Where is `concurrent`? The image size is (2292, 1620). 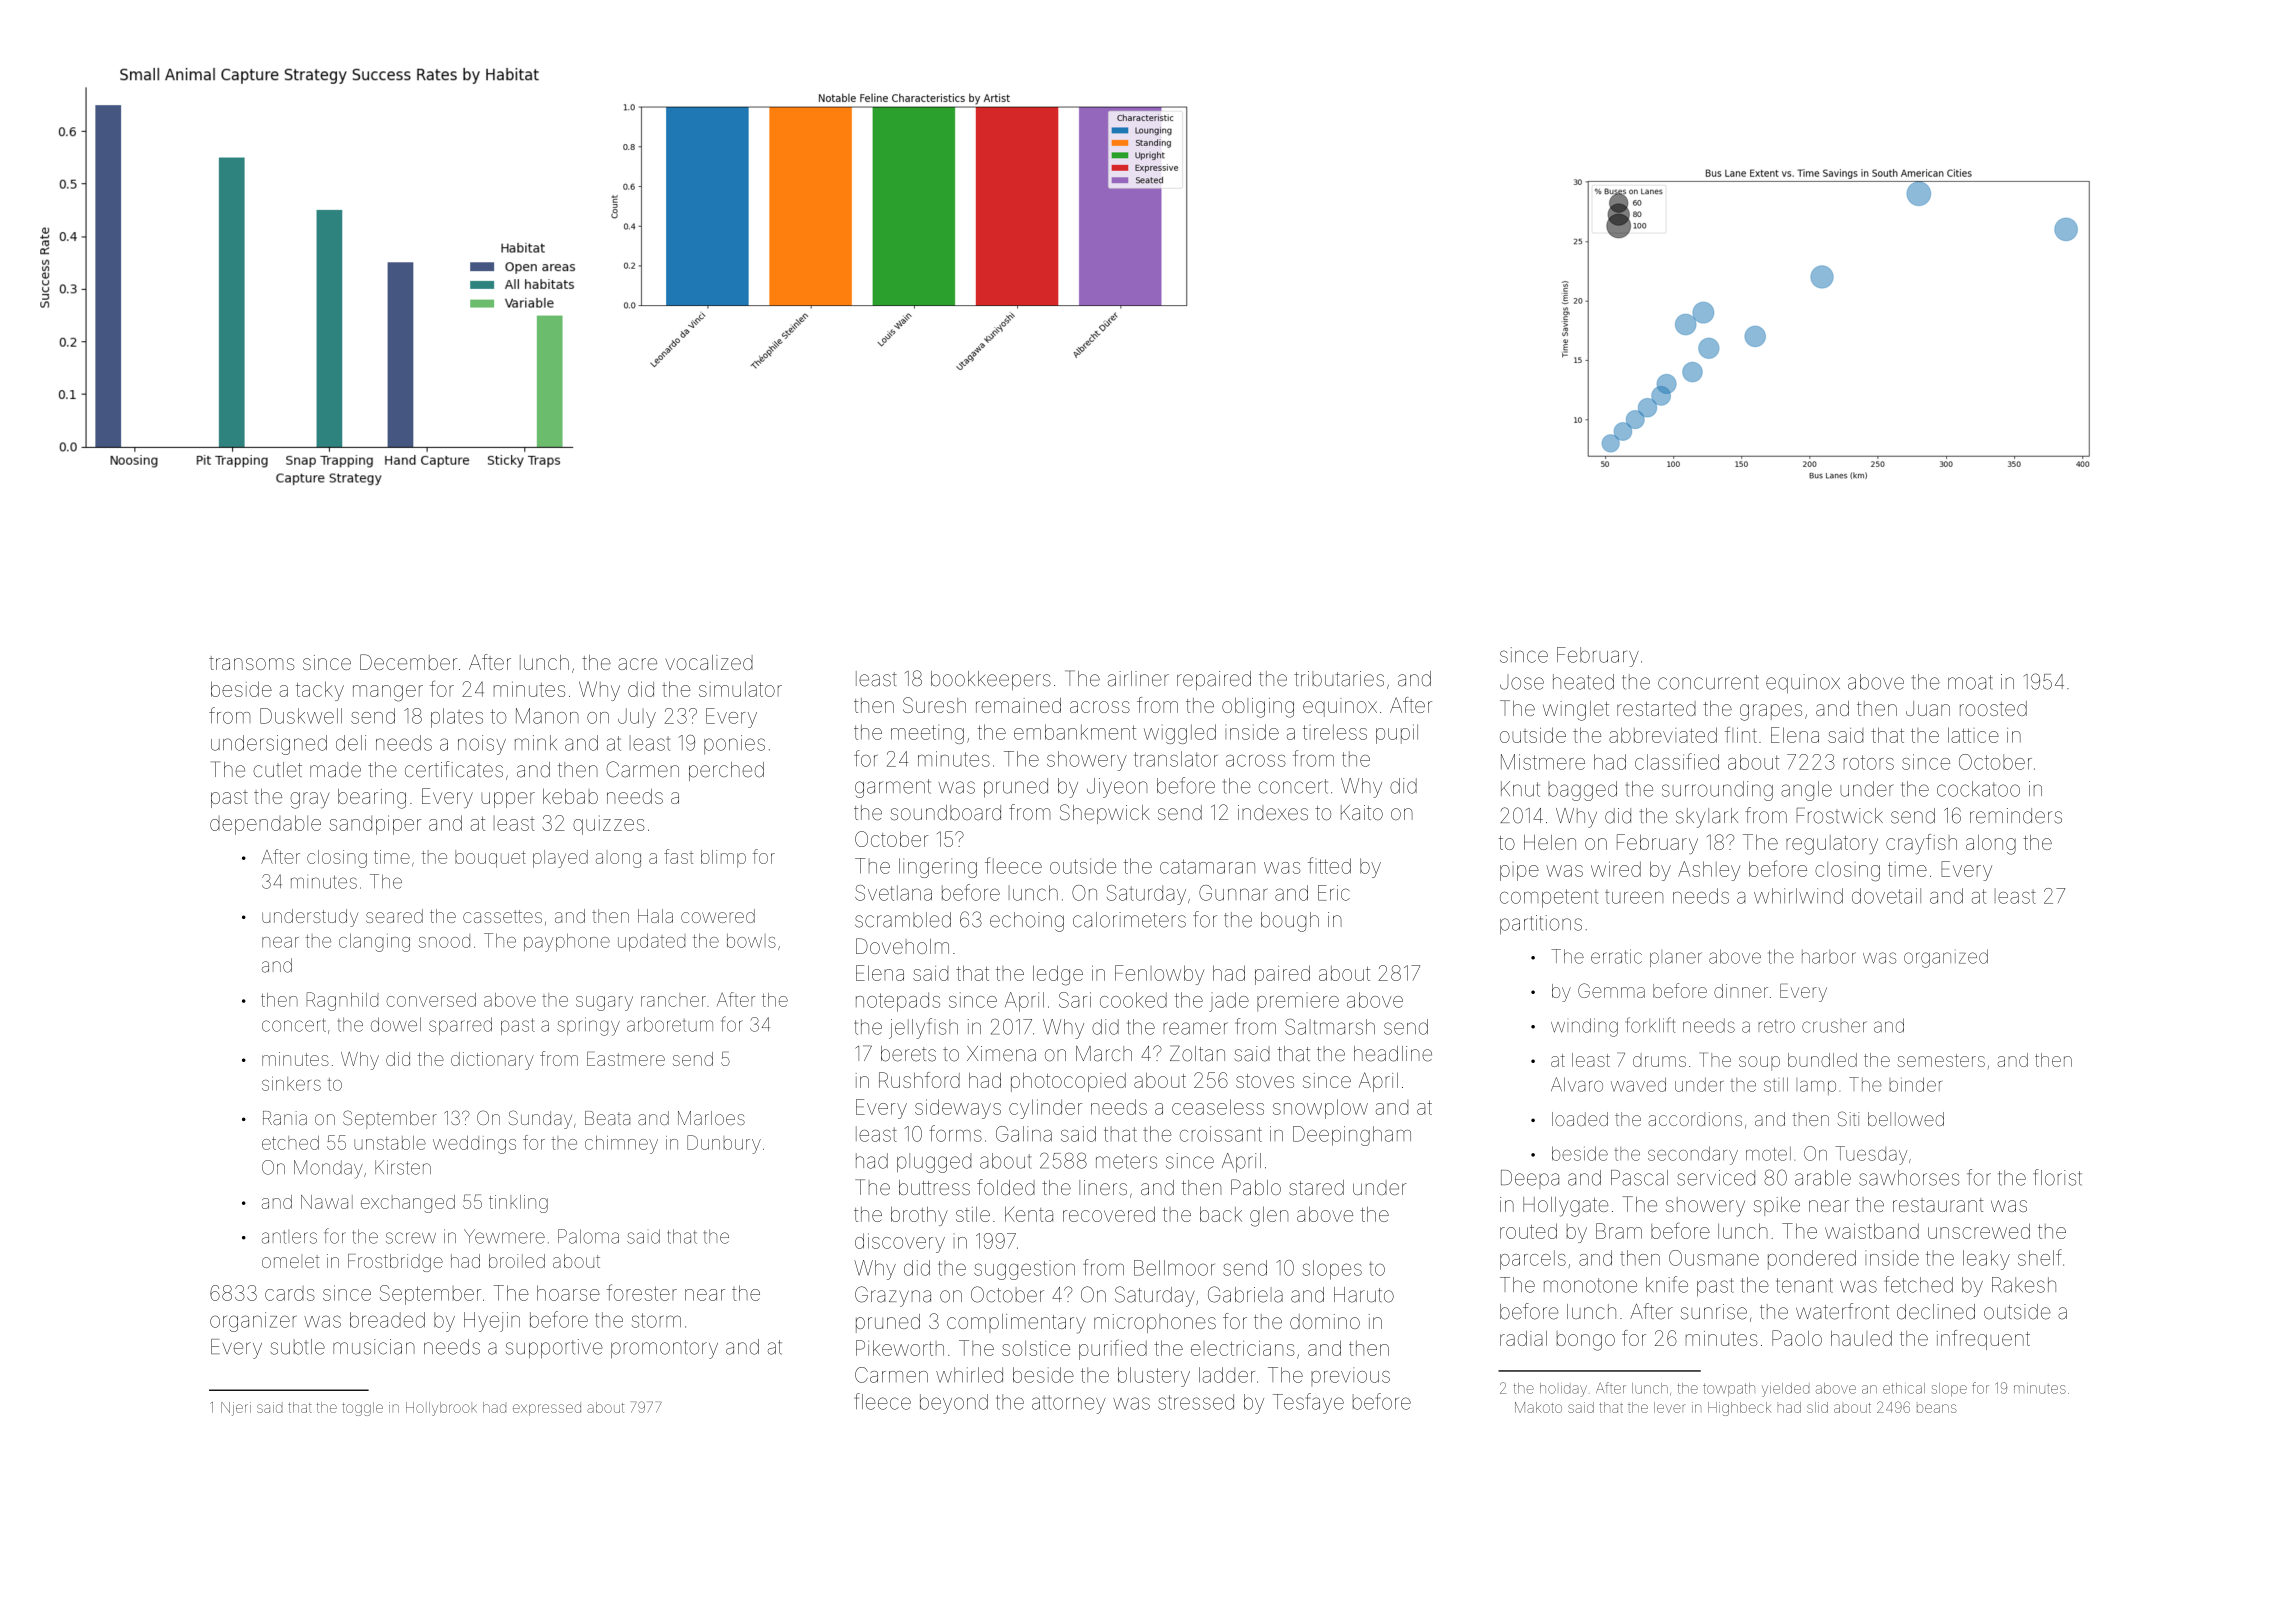
concurrent is located at coordinates (1708, 682).
